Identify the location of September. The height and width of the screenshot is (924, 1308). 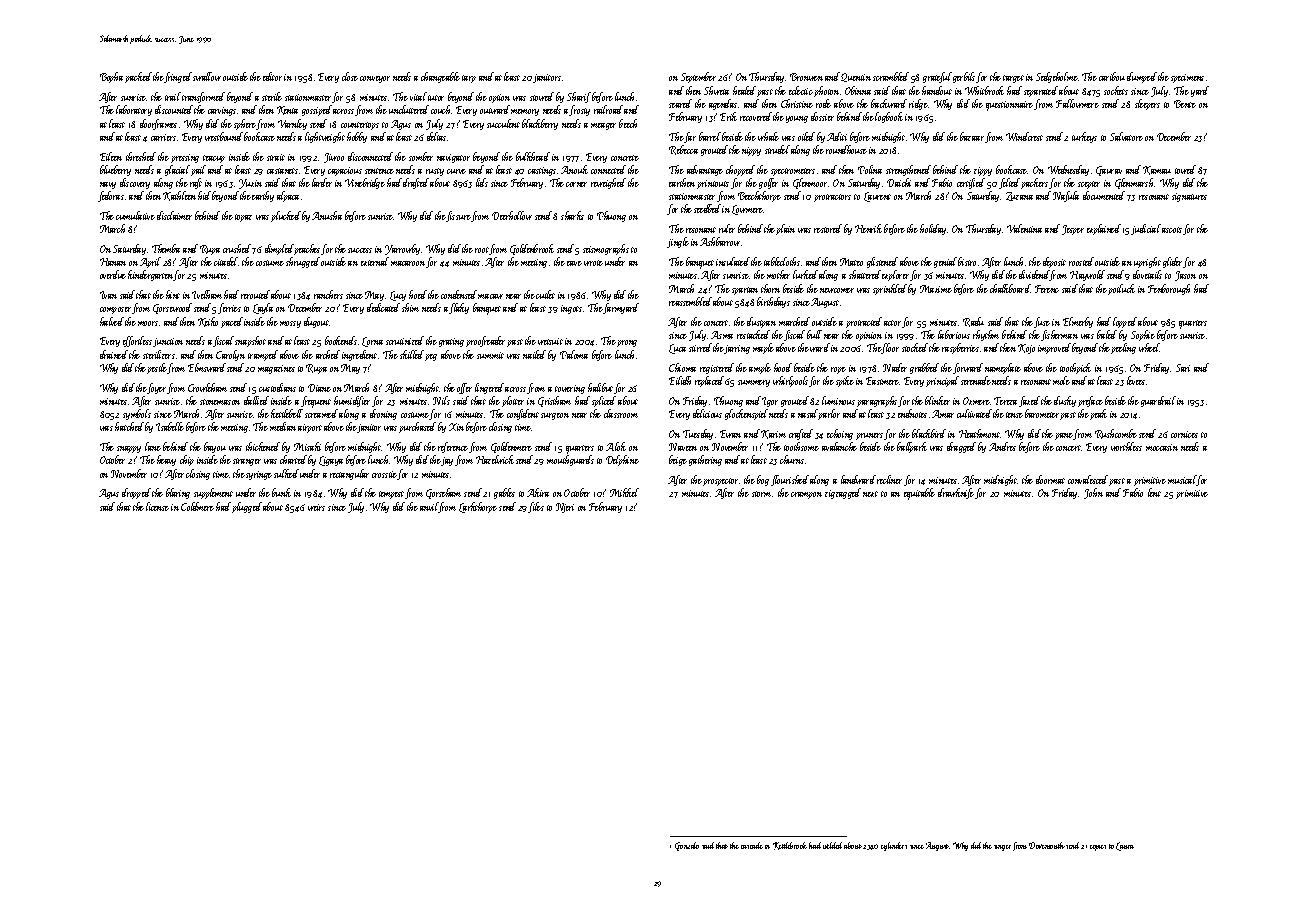
(698, 77).
